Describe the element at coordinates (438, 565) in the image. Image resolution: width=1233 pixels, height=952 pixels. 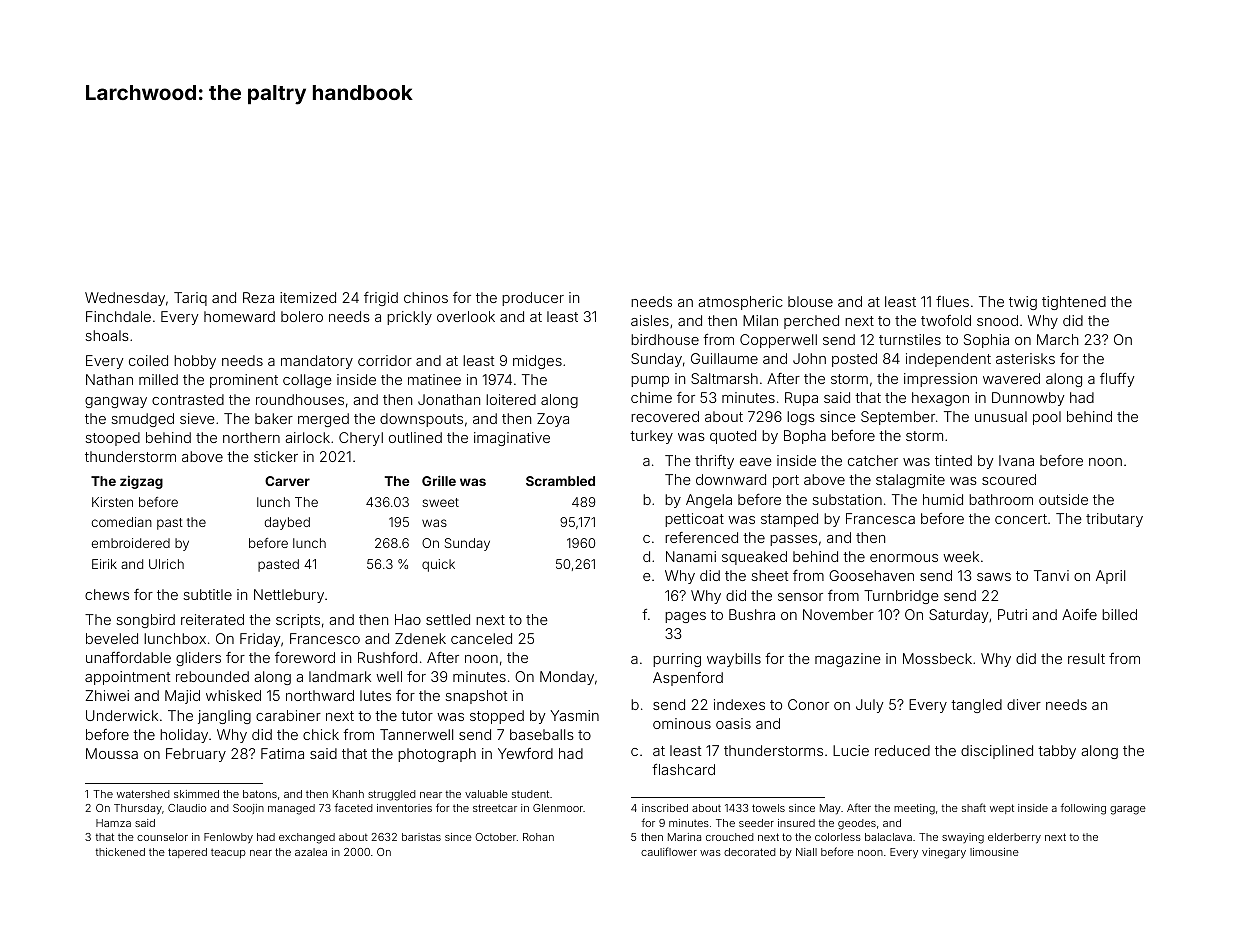
I see `quick` at that location.
